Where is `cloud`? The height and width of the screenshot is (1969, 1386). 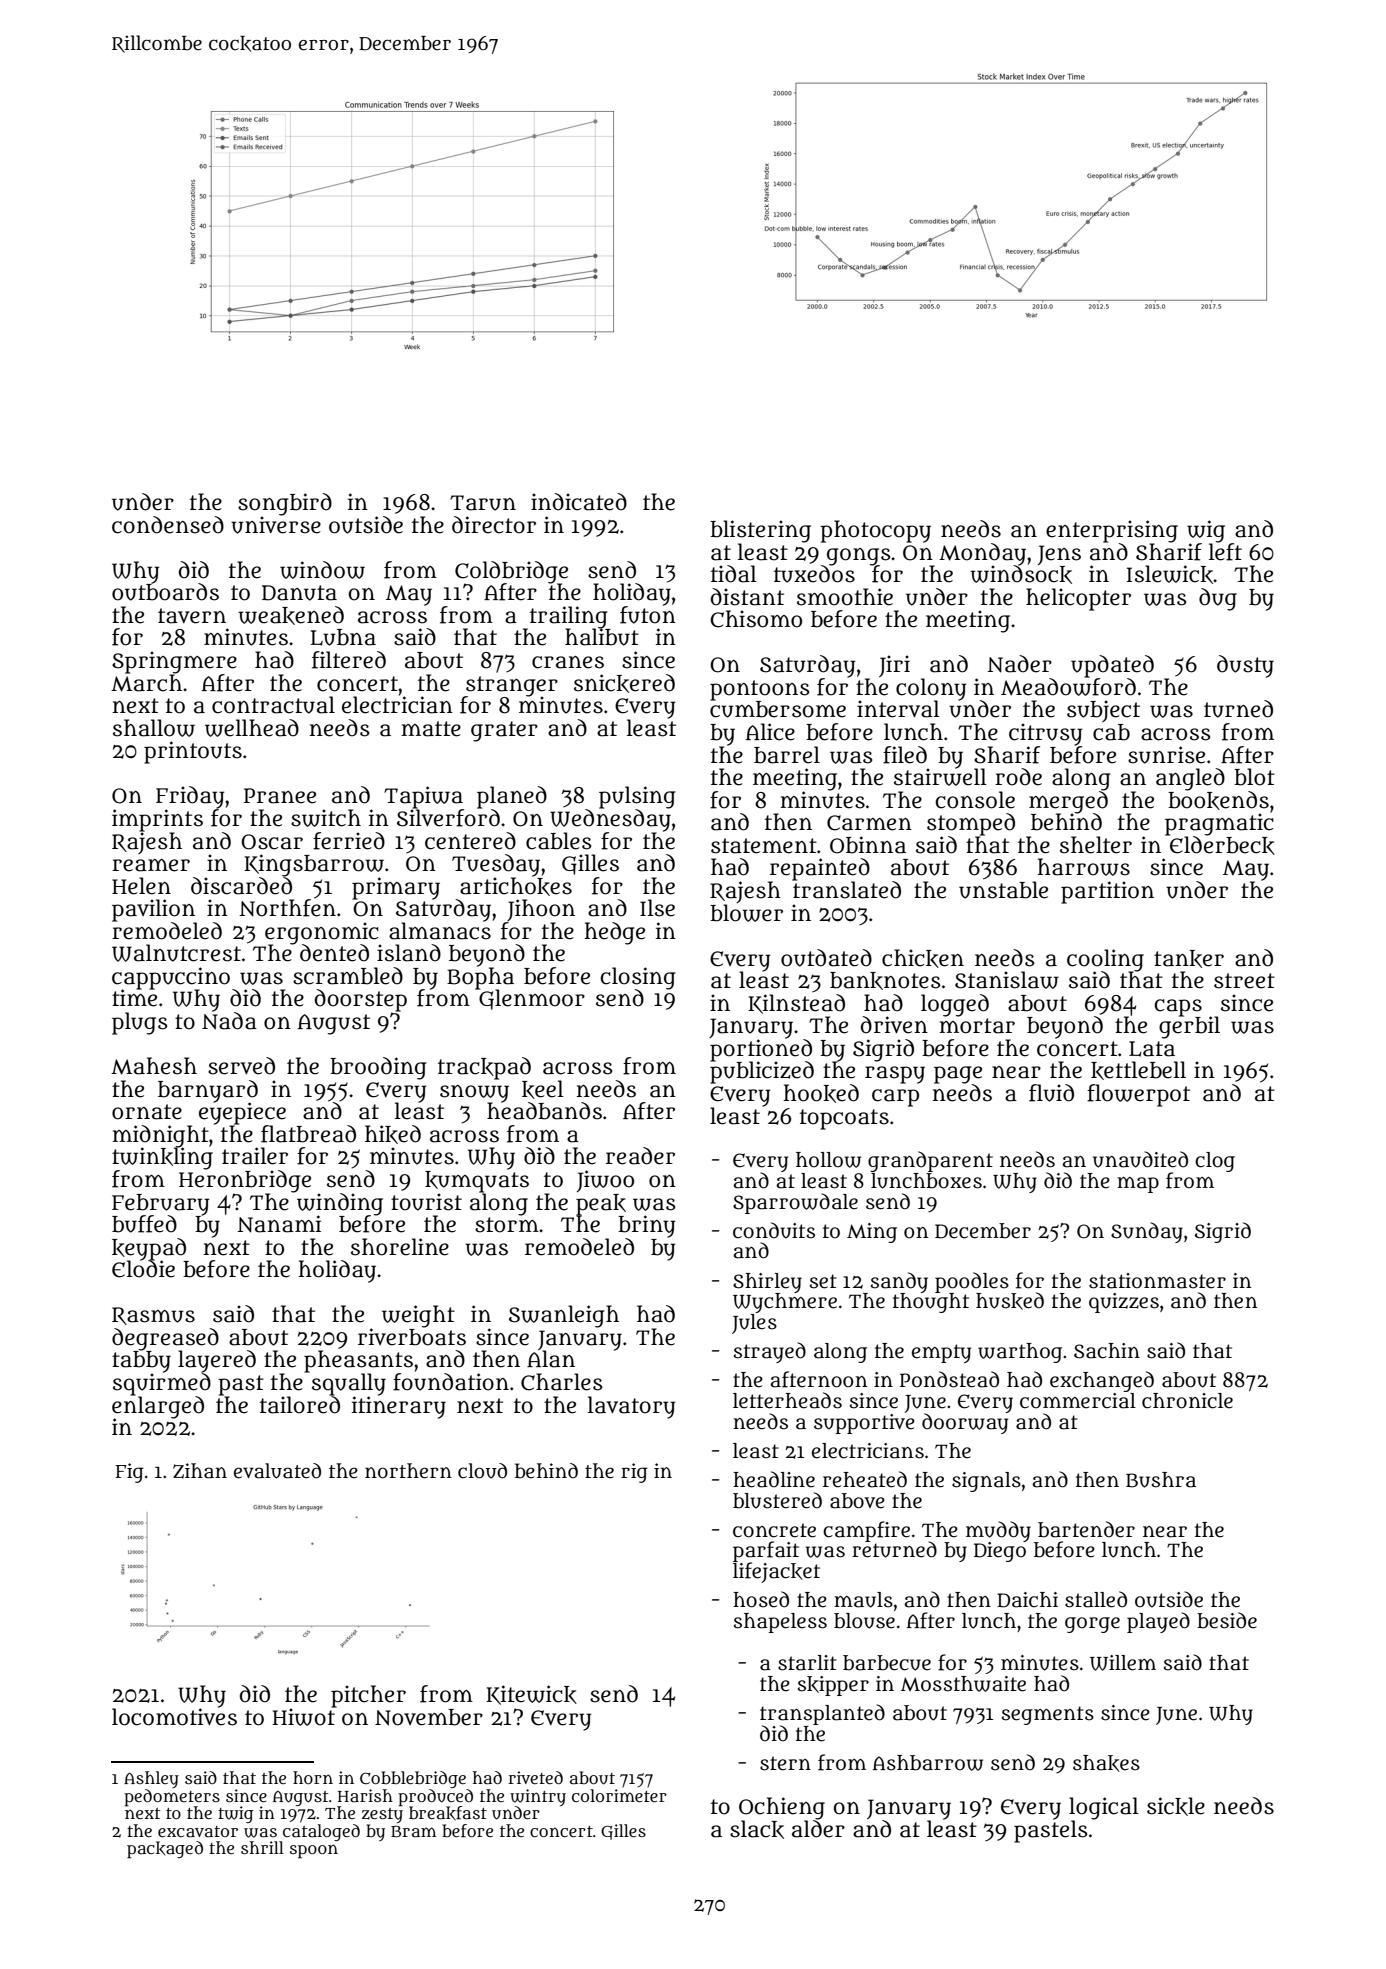
cloud is located at coordinates (482, 1471).
